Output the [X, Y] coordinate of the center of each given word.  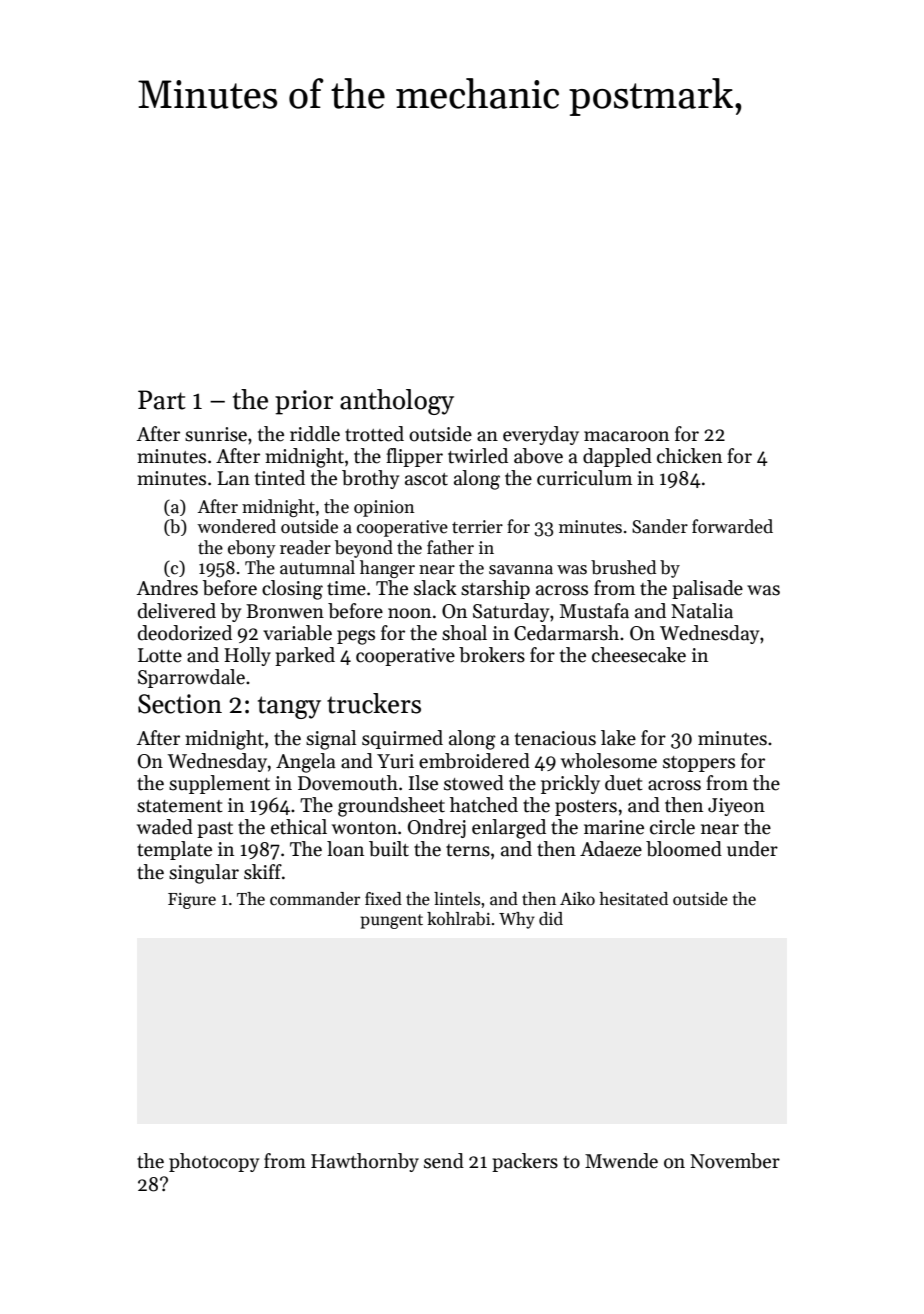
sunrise [216, 434]
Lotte [160, 655]
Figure [192, 901]
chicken [689, 456]
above [538, 456]
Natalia [702, 611]
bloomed [684, 849]
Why [517, 920]
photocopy [214, 1162]
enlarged [509, 829]
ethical [299, 827]
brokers [492, 655]
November [735, 1161]
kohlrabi [458, 919]
